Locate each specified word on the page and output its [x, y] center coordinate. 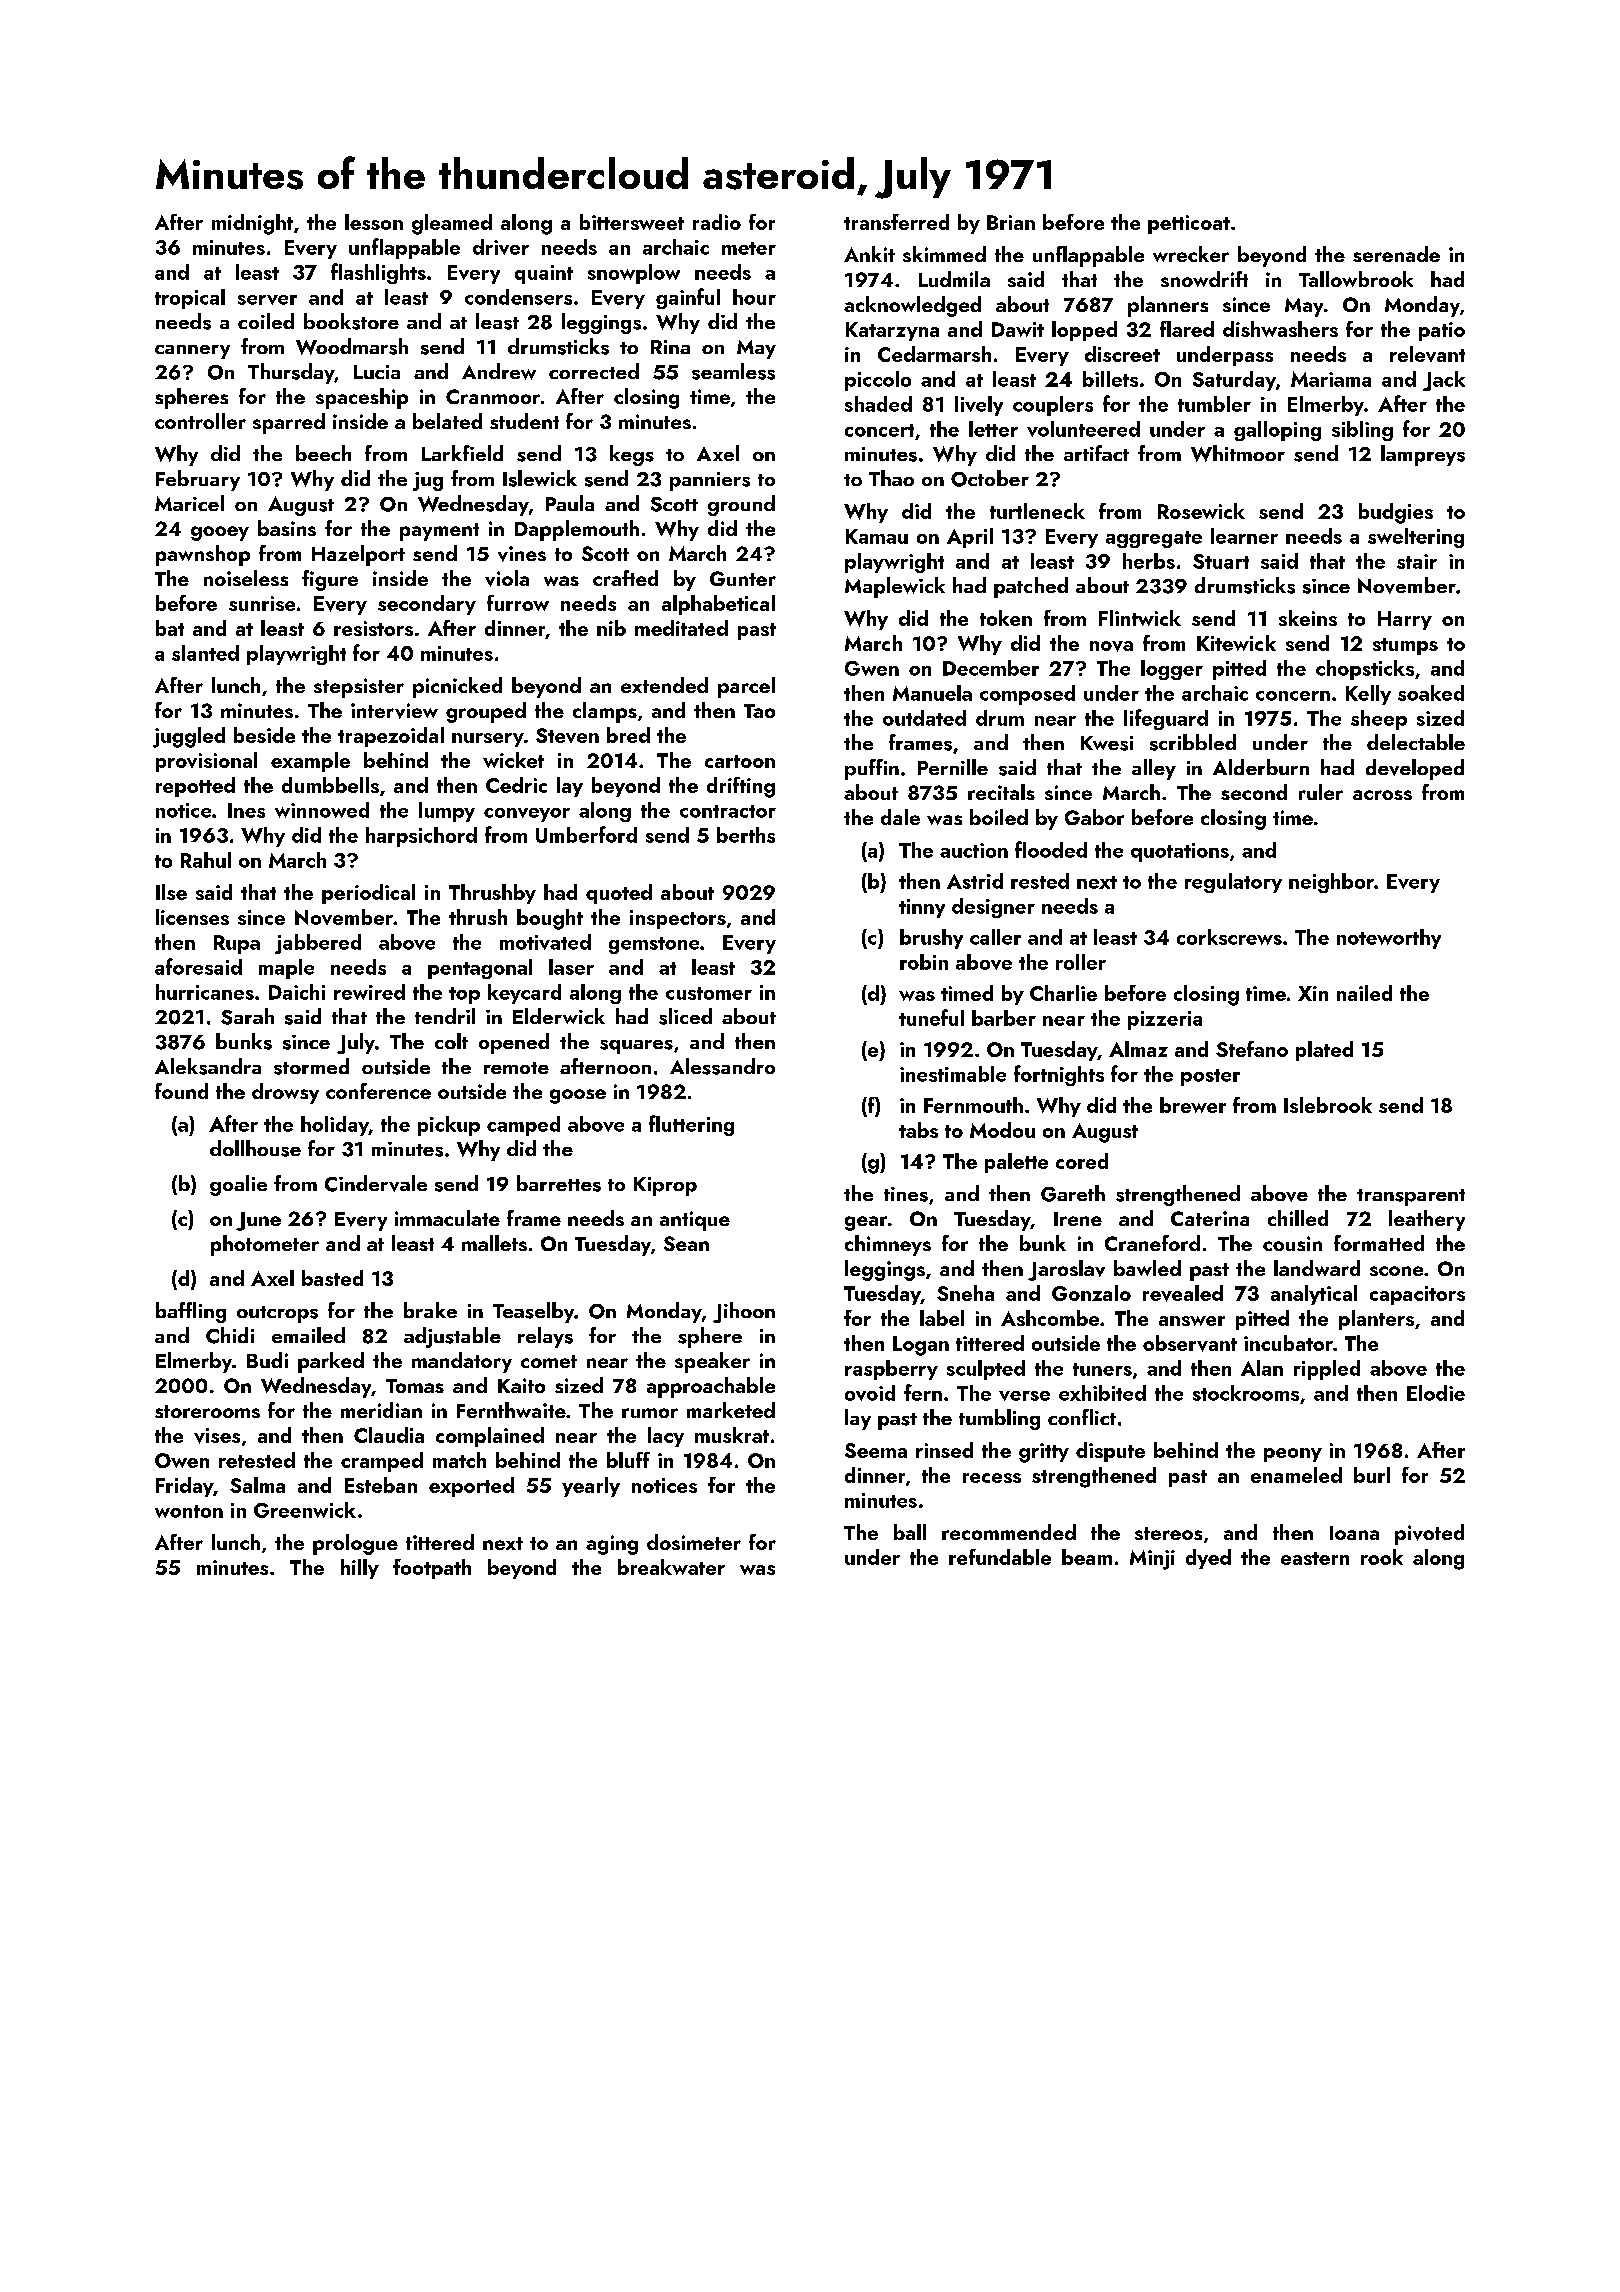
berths [746, 835]
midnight [252, 224]
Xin [1313, 993]
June [258, 1221]
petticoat [1189, 224]
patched [1031, 587]
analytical [1314, 1295]
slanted [205, 653]
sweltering [1416, 538]
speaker [712, 1362]
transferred [896, 222]
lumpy [447, 812]
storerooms [207, 1411]
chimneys [888, 1245]
